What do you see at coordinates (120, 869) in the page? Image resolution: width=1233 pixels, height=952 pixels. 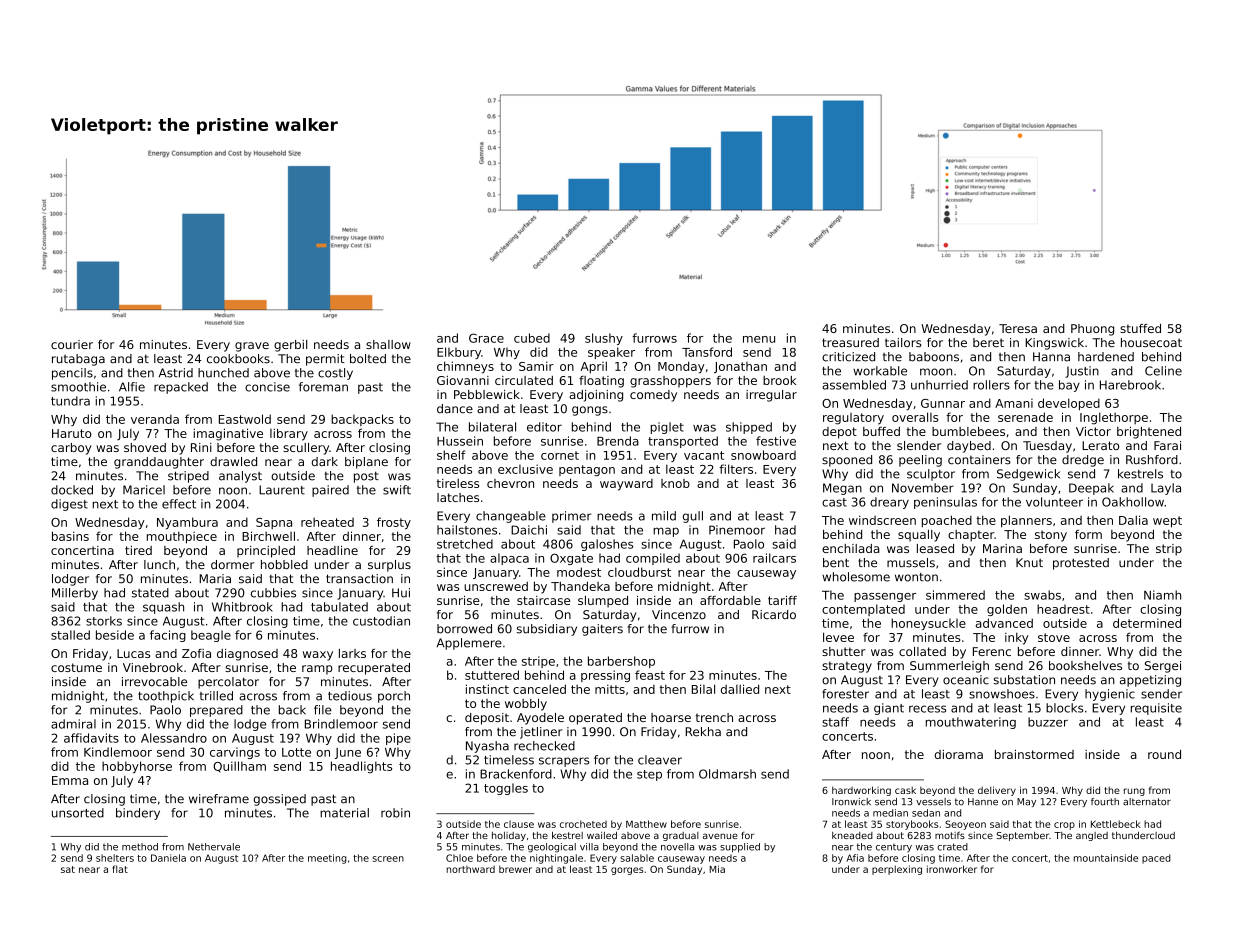 I see `flat` at bounding box center [120, 869].
